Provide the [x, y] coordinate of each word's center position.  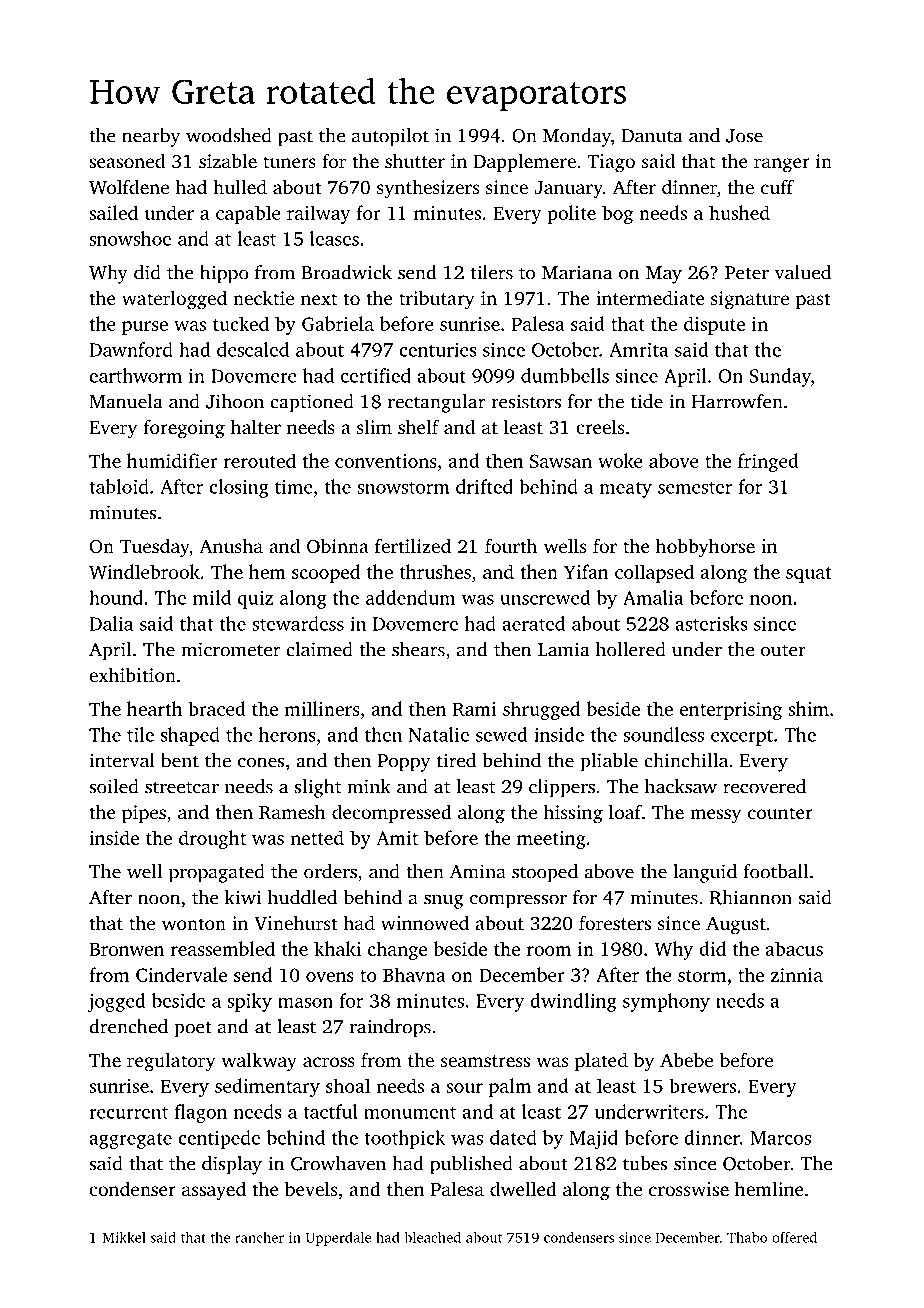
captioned [312, 403]
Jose [744, 136]
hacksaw [681, 786]
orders [330, 871]
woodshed [229, 135]
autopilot [390, 137]
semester [695, 488]
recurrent [128, 1113]
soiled [114, 786]
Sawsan [561, 461]
